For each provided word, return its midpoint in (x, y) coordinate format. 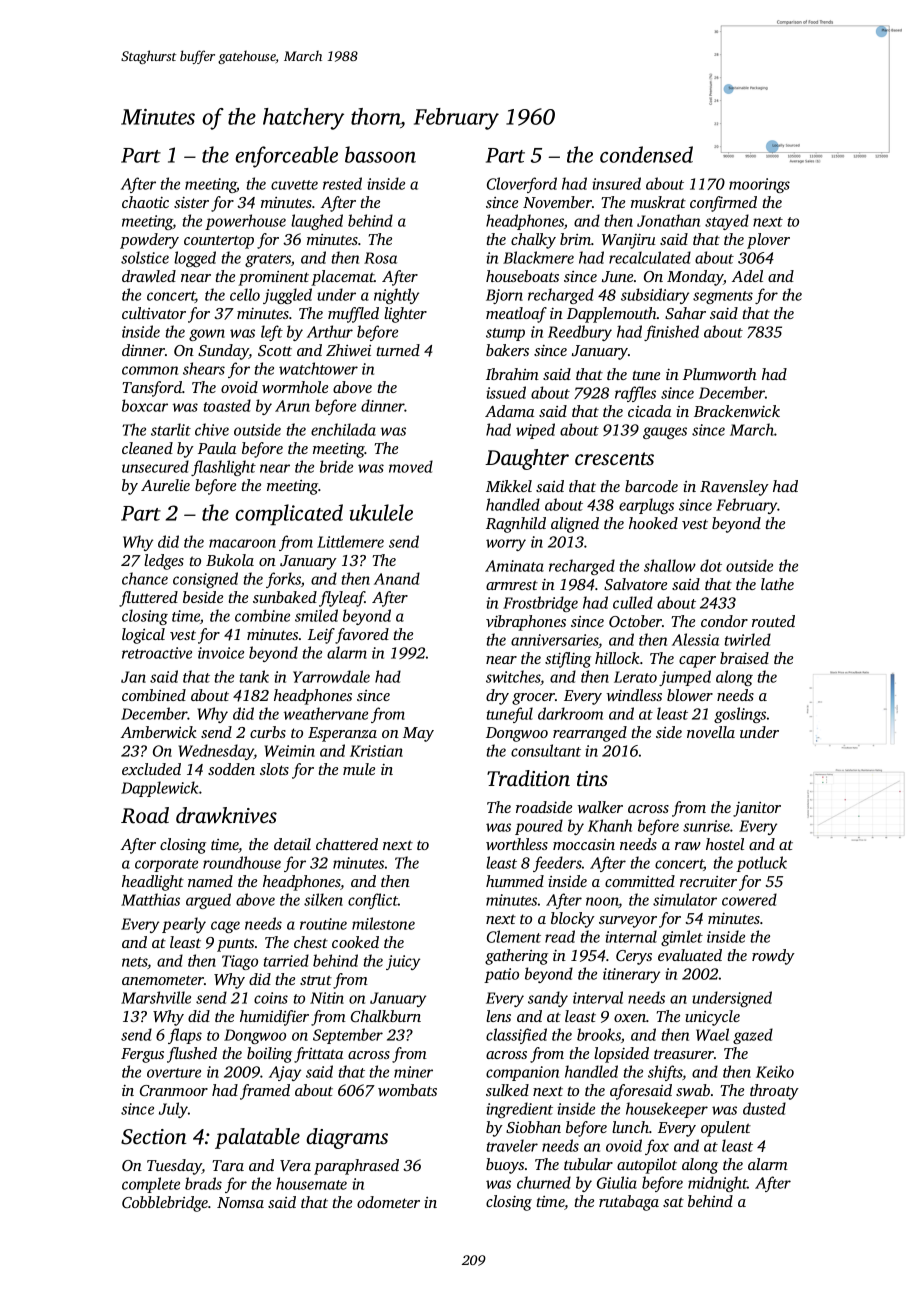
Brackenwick (737, 411)
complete (151, 1185)
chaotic (145, 202)
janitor (757, 809)
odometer (388, 1202)
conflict (373, 901)
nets (134, 962)
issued (506, 392)
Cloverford (522, 185)
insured (616, 183)
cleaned (147, 448)
